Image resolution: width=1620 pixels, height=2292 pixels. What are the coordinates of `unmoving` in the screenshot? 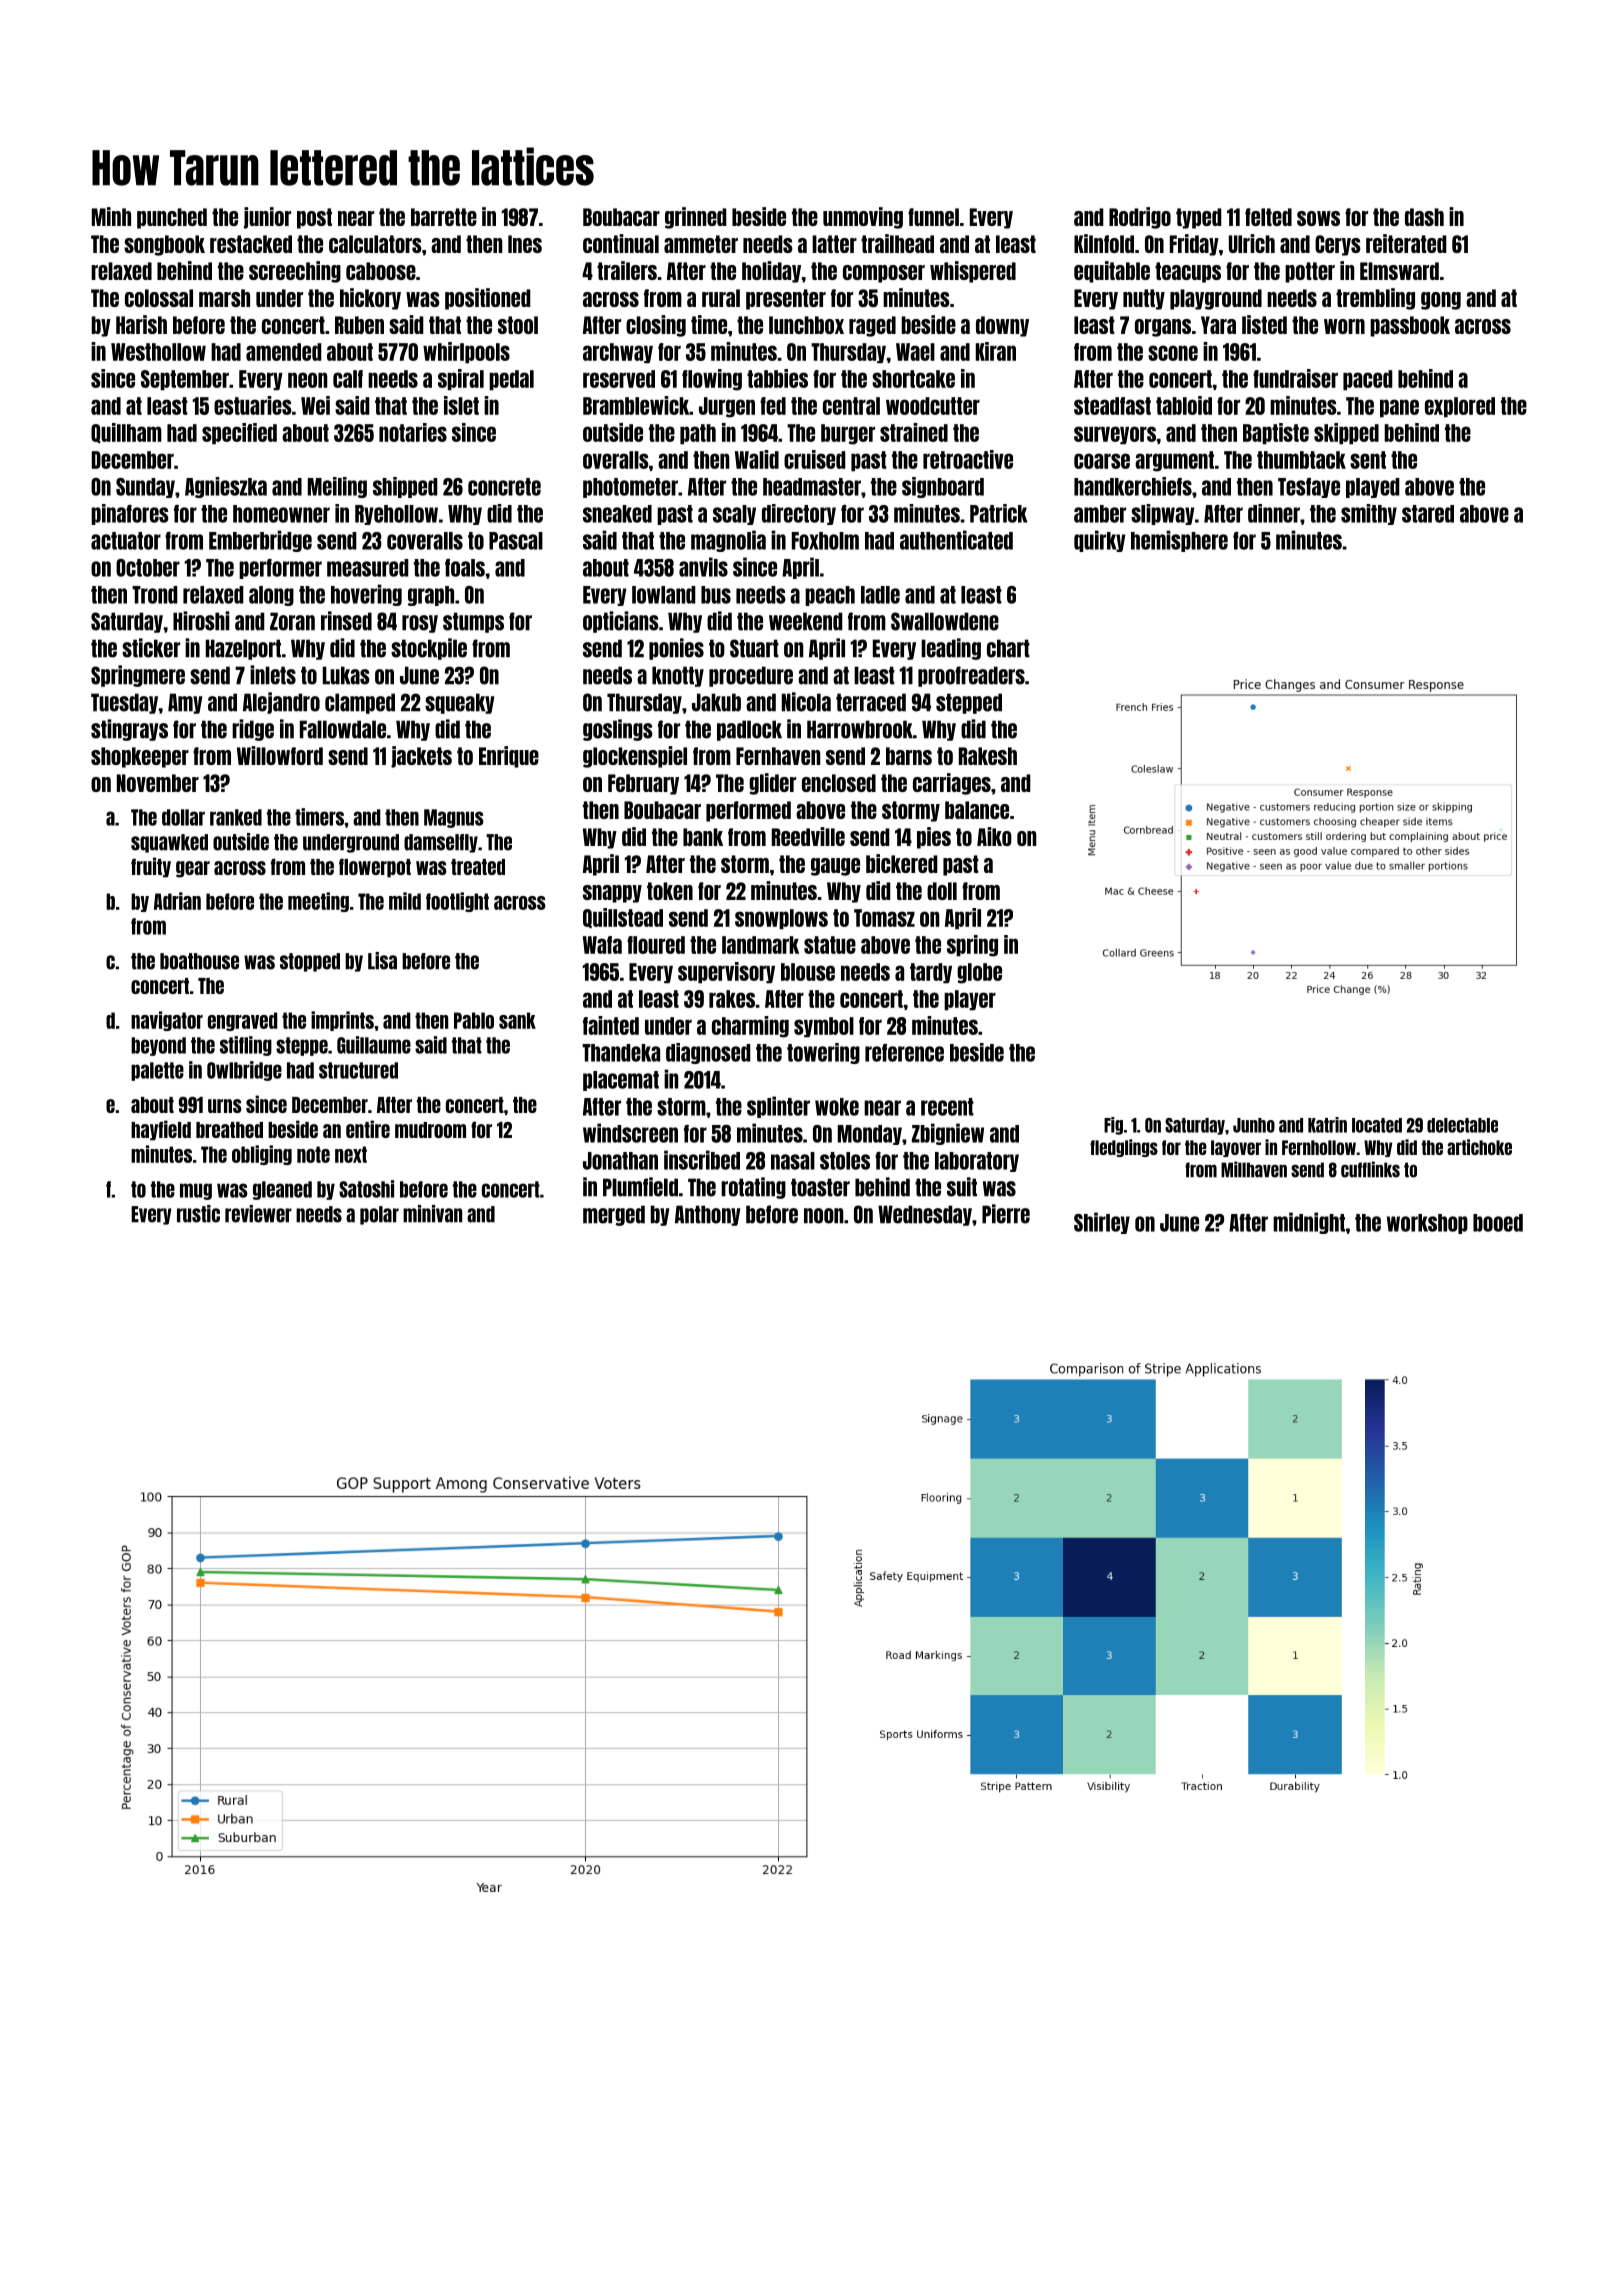 It's located at (863, 218).
